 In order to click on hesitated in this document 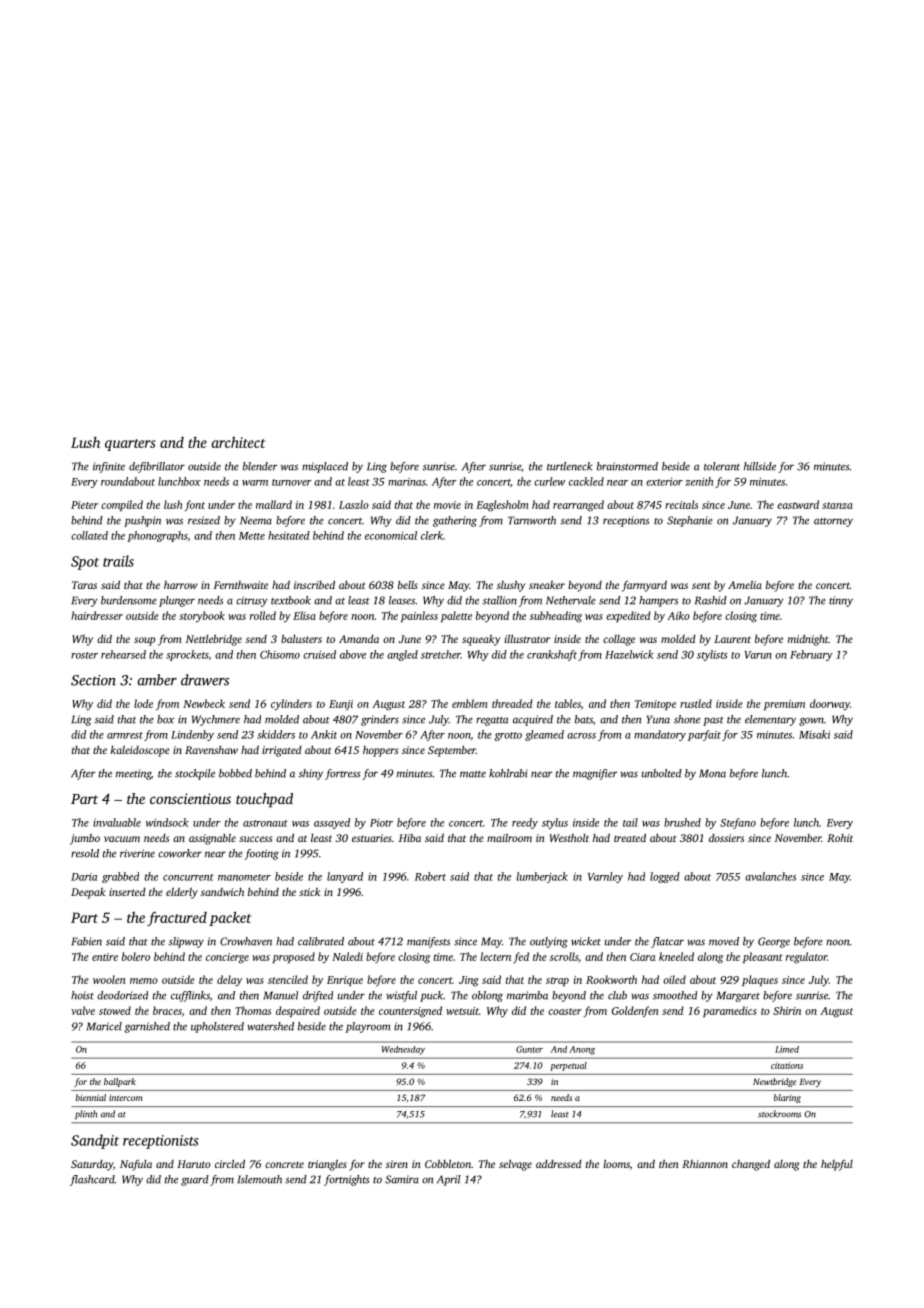, I will do `click(289, 535)`.
